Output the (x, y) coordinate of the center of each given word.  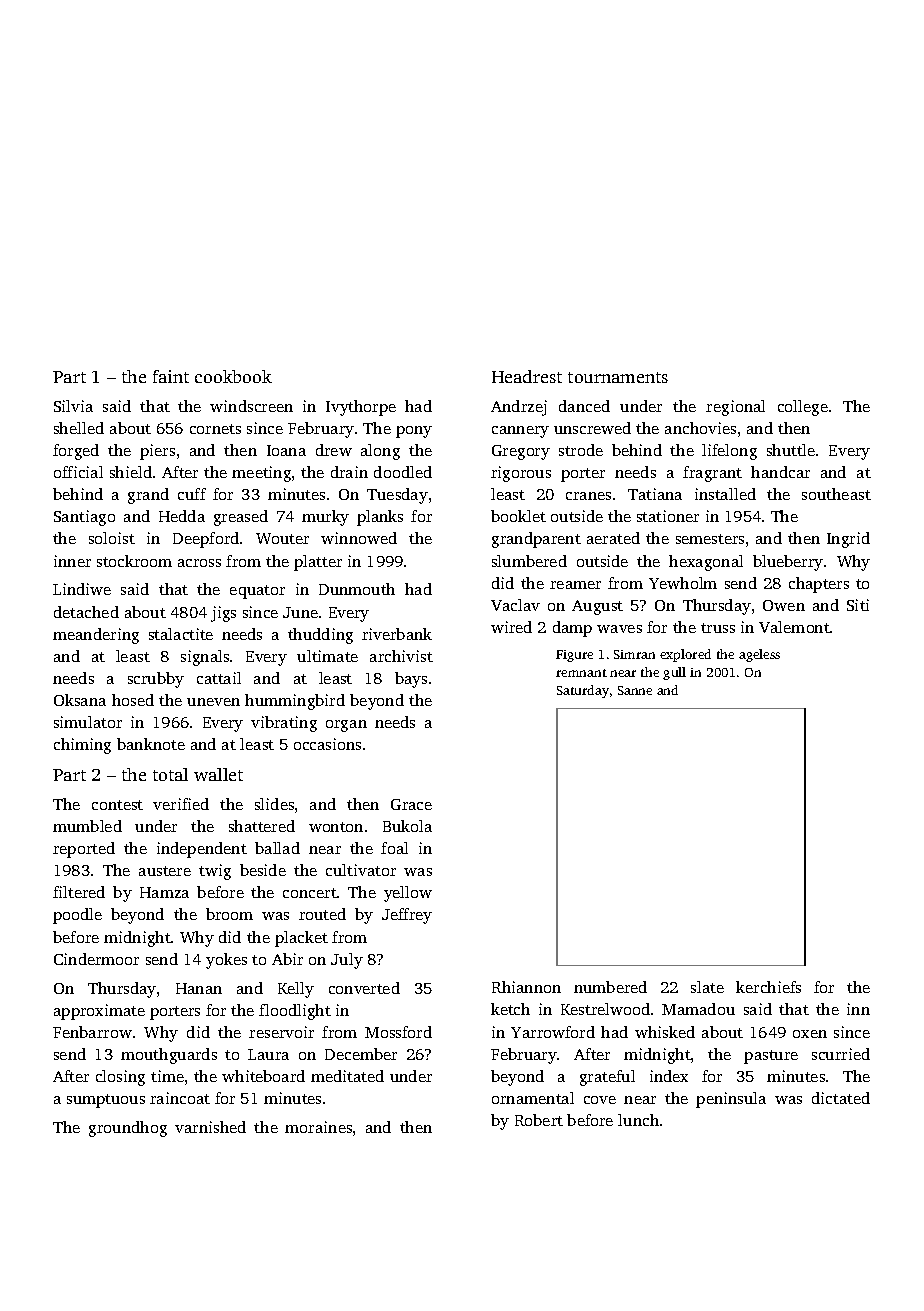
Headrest (527, 376)
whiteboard (263, 1076)
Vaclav (515, 605)
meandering (96, 636)
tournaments (618, 377)
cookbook (233, 376)
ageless (759, 655)
